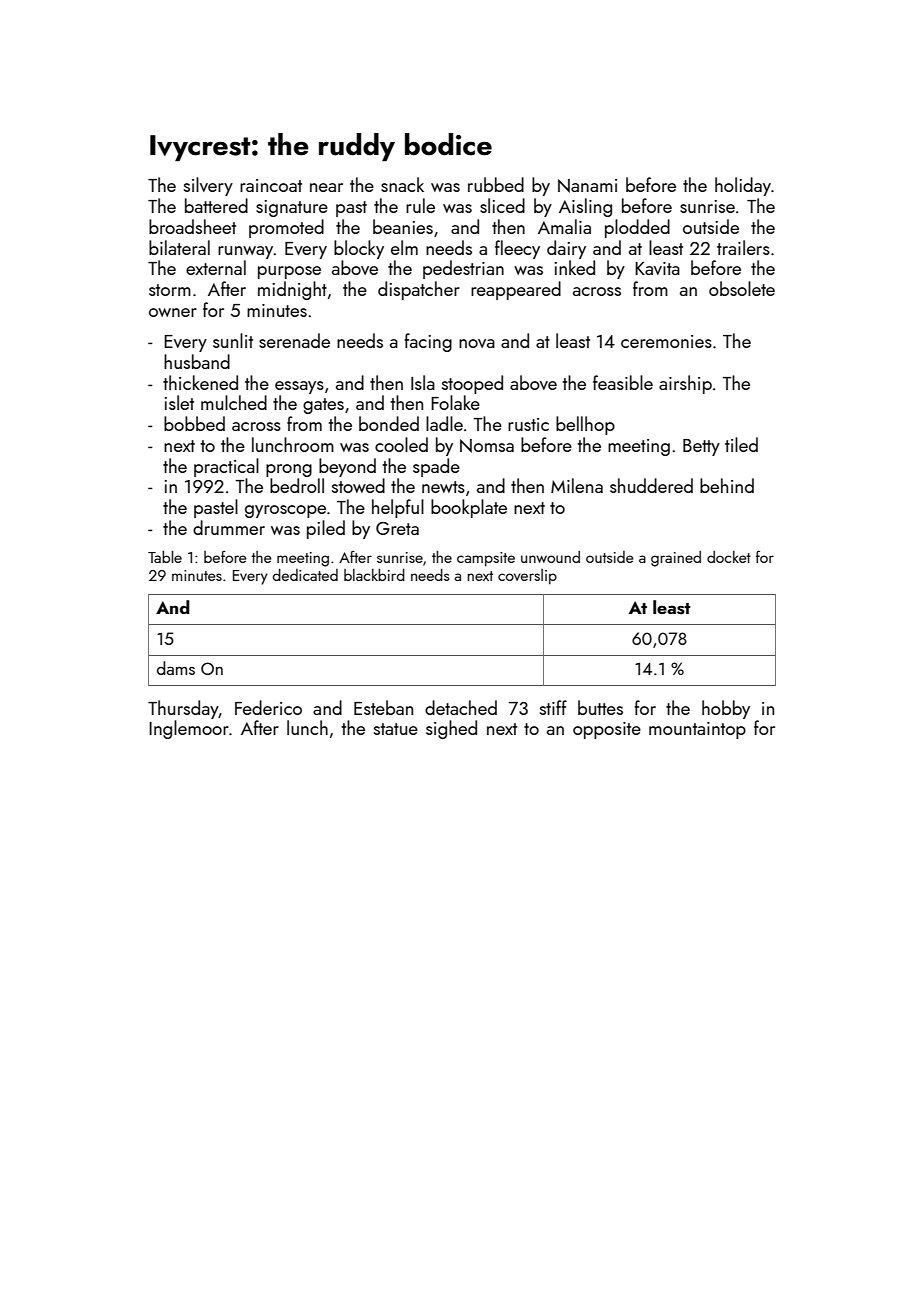 This screenshot has height=1311, width=924. I want to click on airship, so click(685, 384).
